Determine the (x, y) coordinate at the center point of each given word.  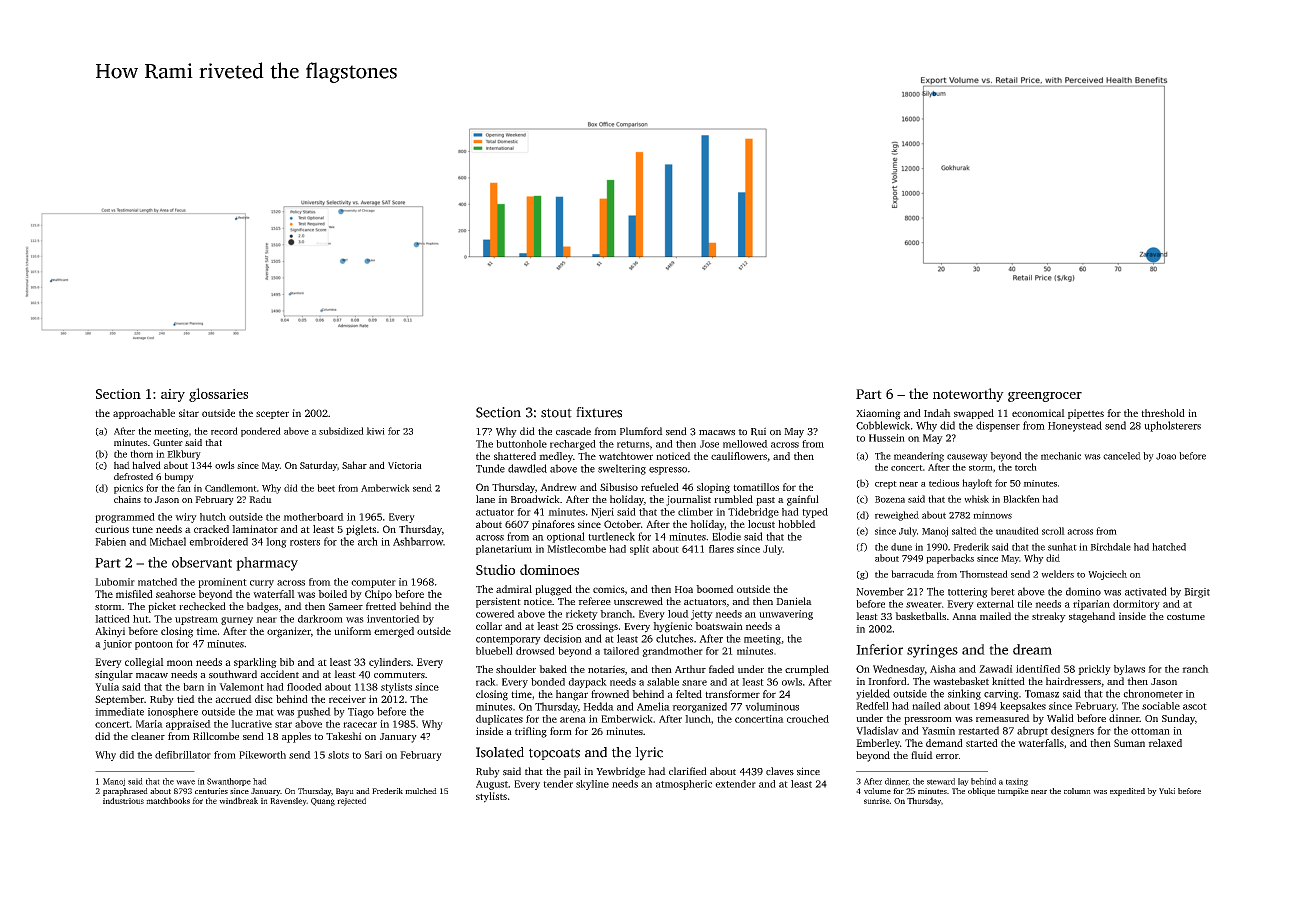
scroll (1053, 531)
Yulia (107, 687)
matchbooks (168, 800)
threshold (1163, 413)
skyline (592, 785)
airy (173, 395)
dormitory (1136, 605)
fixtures (599, 412)
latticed (112, 619)
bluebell (494, 651)
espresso (668, 471)
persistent (498, 602)
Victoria (405, 465)
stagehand (1092, 617)
